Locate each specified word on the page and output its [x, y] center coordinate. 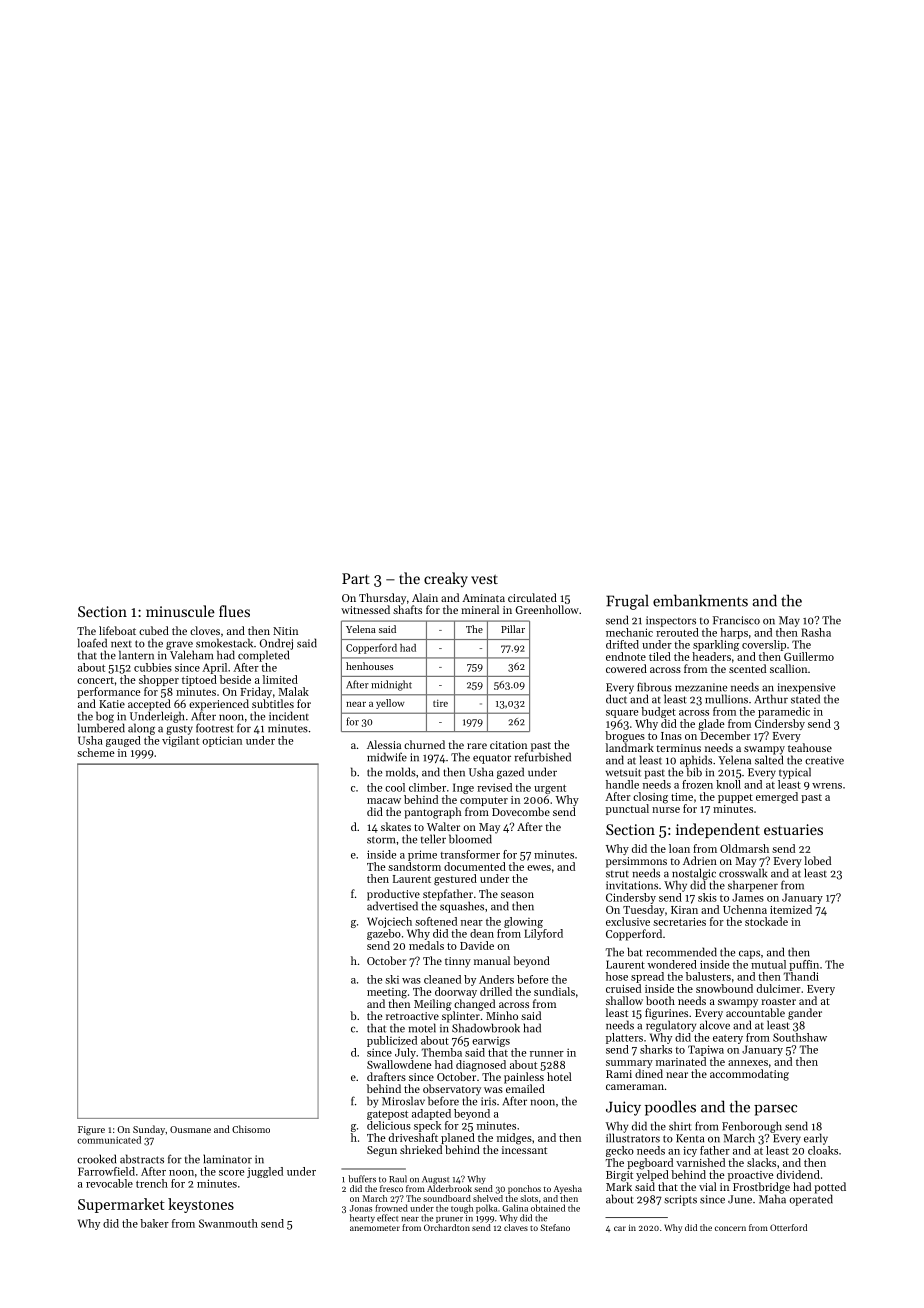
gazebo [384, 934]
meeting [387, 993]
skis [707, 897]
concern [730, 1228]
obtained [548, 1208]
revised [494, 787]
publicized [392, 1041]
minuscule [180, 611]
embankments [700, 600]
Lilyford [543, 934]
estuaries [793, 829]
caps [749, 954]
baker [154, 1223]
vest [484, 579]
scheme [96, 752]
